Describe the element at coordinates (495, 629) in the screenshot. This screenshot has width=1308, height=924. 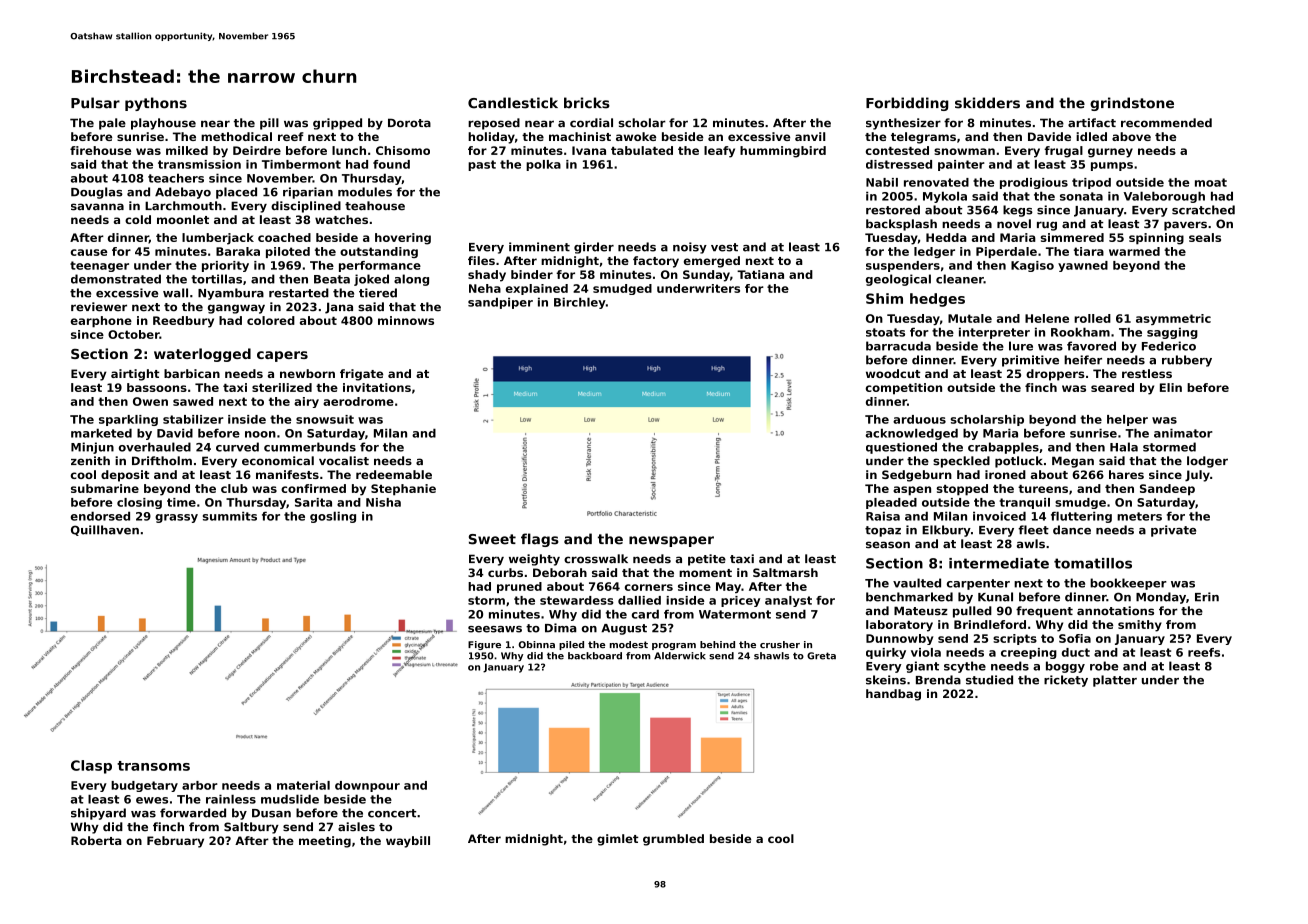
I see `seesaws` at that location.
